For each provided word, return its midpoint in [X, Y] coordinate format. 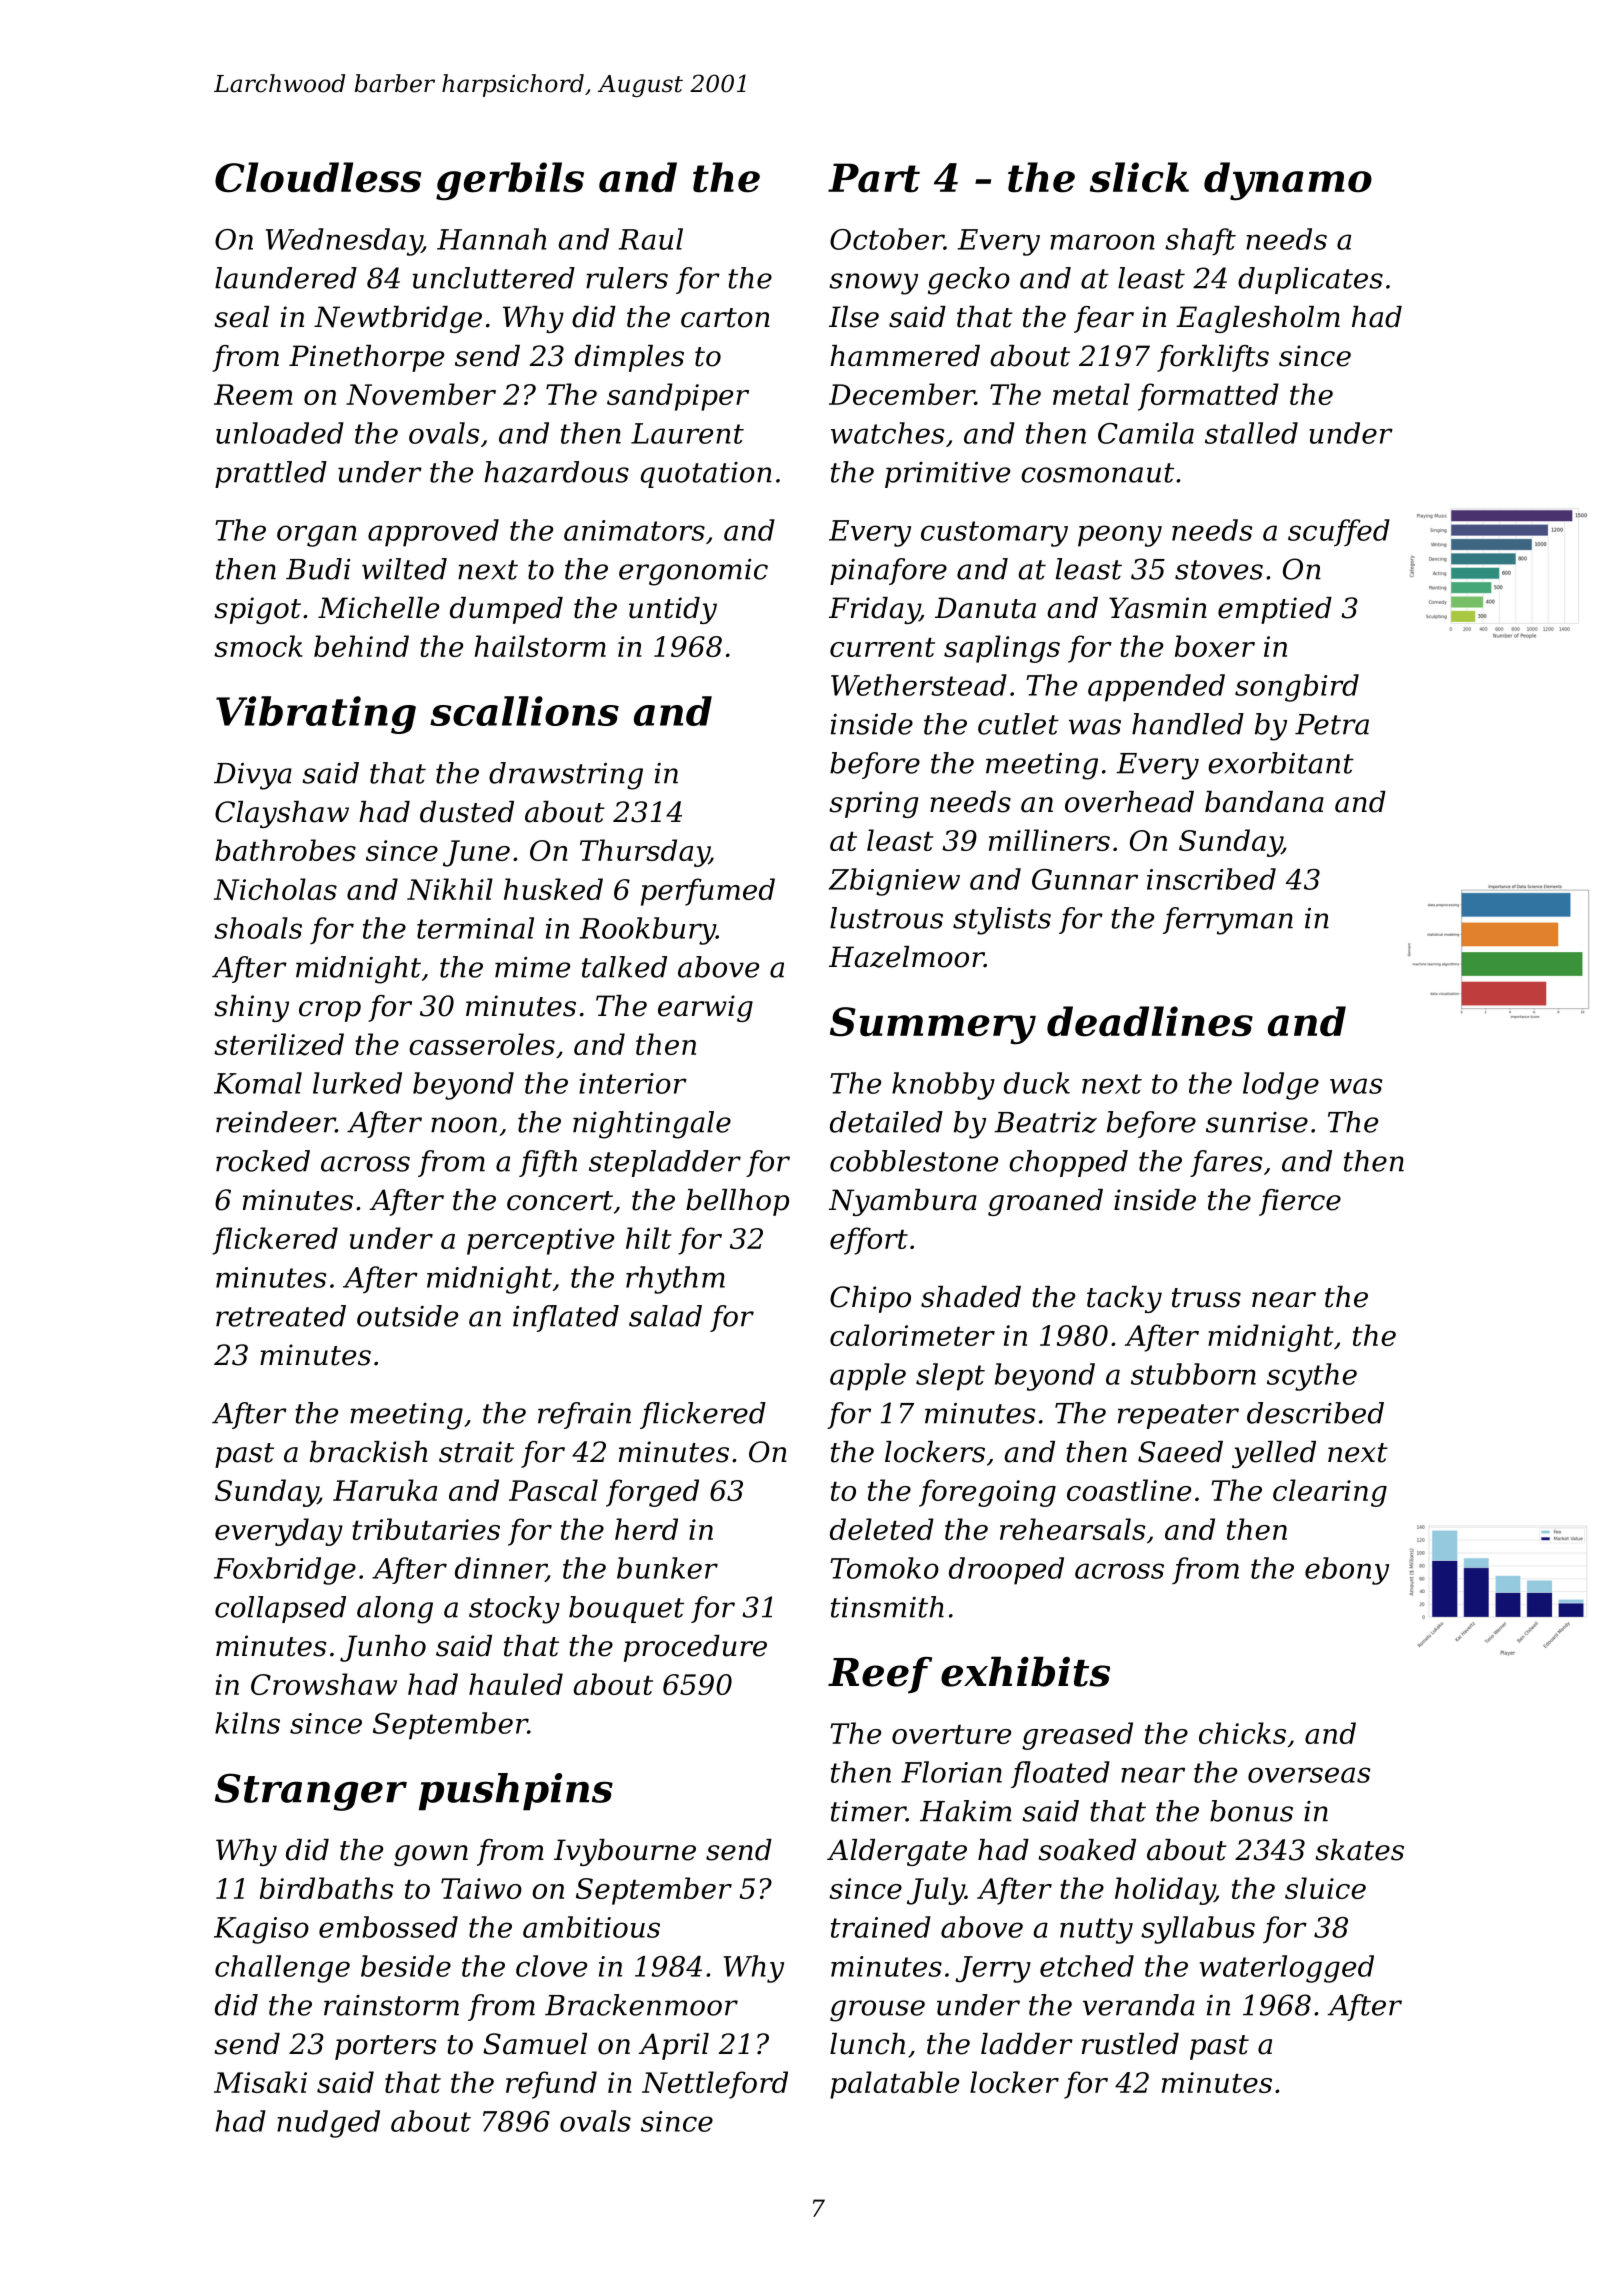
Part [874, 178]
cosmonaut [1097, 473]
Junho [383, 1648]
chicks [1242, 1733]
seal [241, 317]
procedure [695, 1648]
